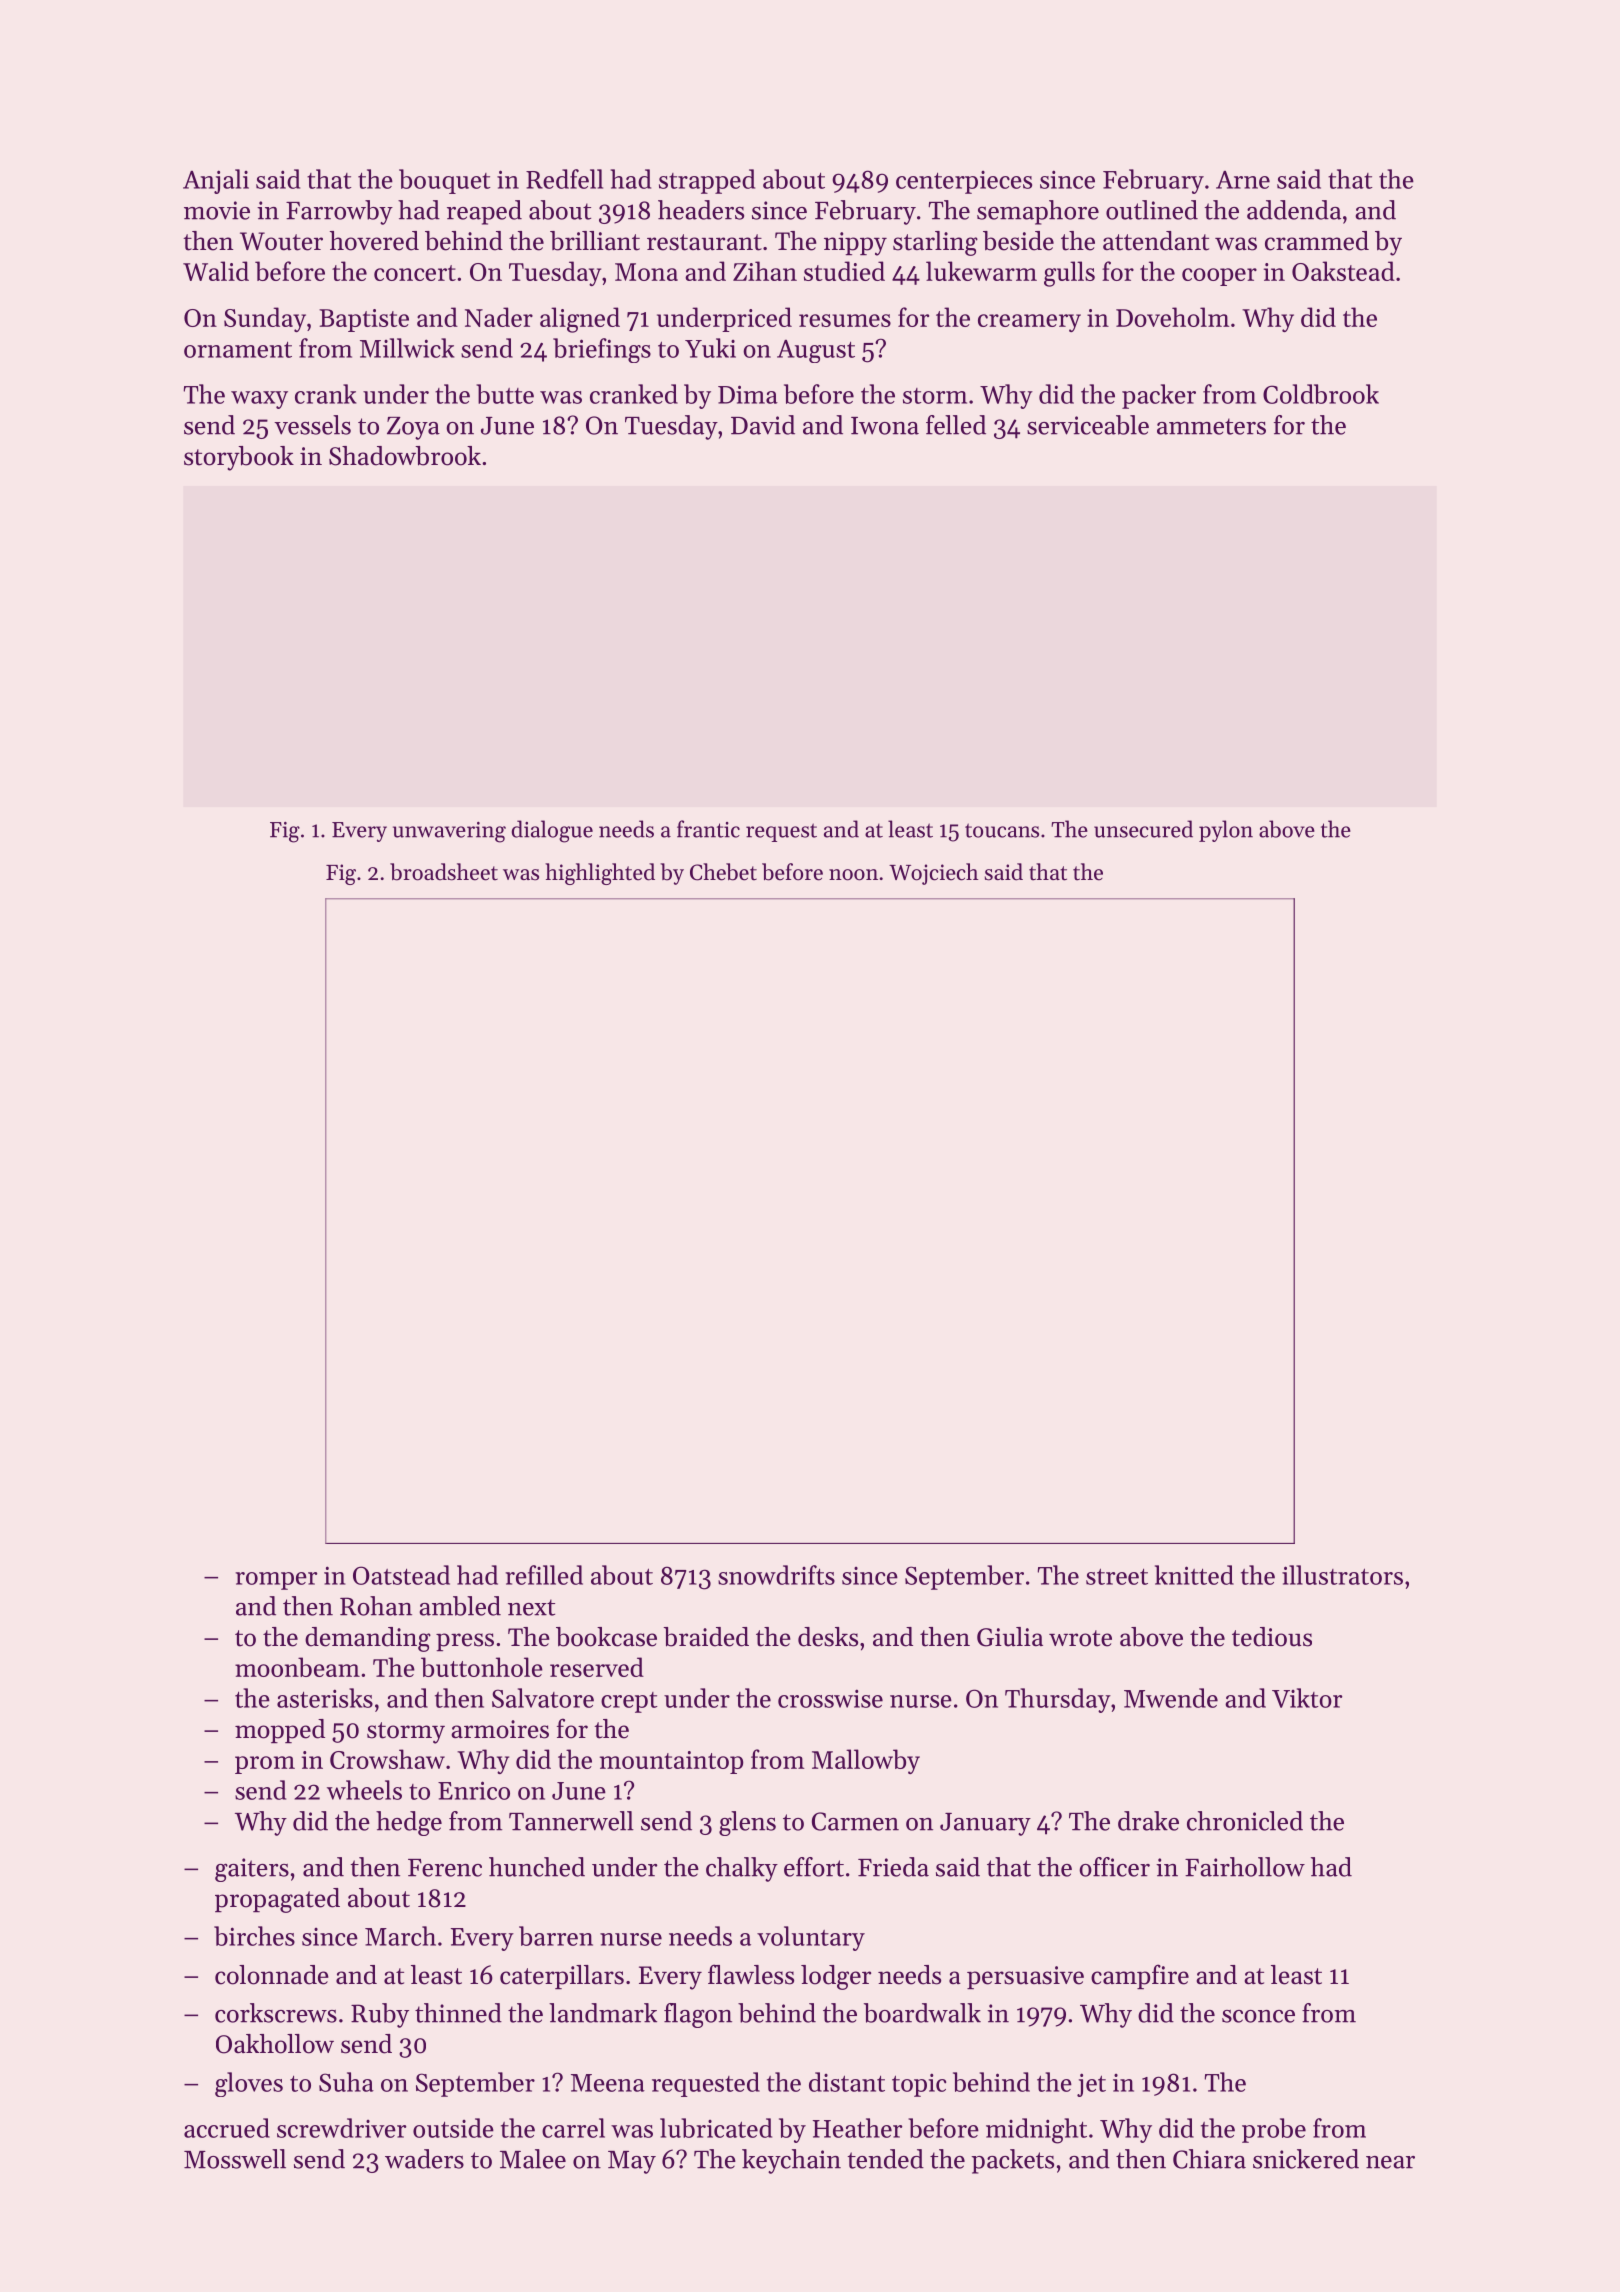  Describe the element at coordinates (707, 181) in the screenshot. I see `strapped` at that location.
